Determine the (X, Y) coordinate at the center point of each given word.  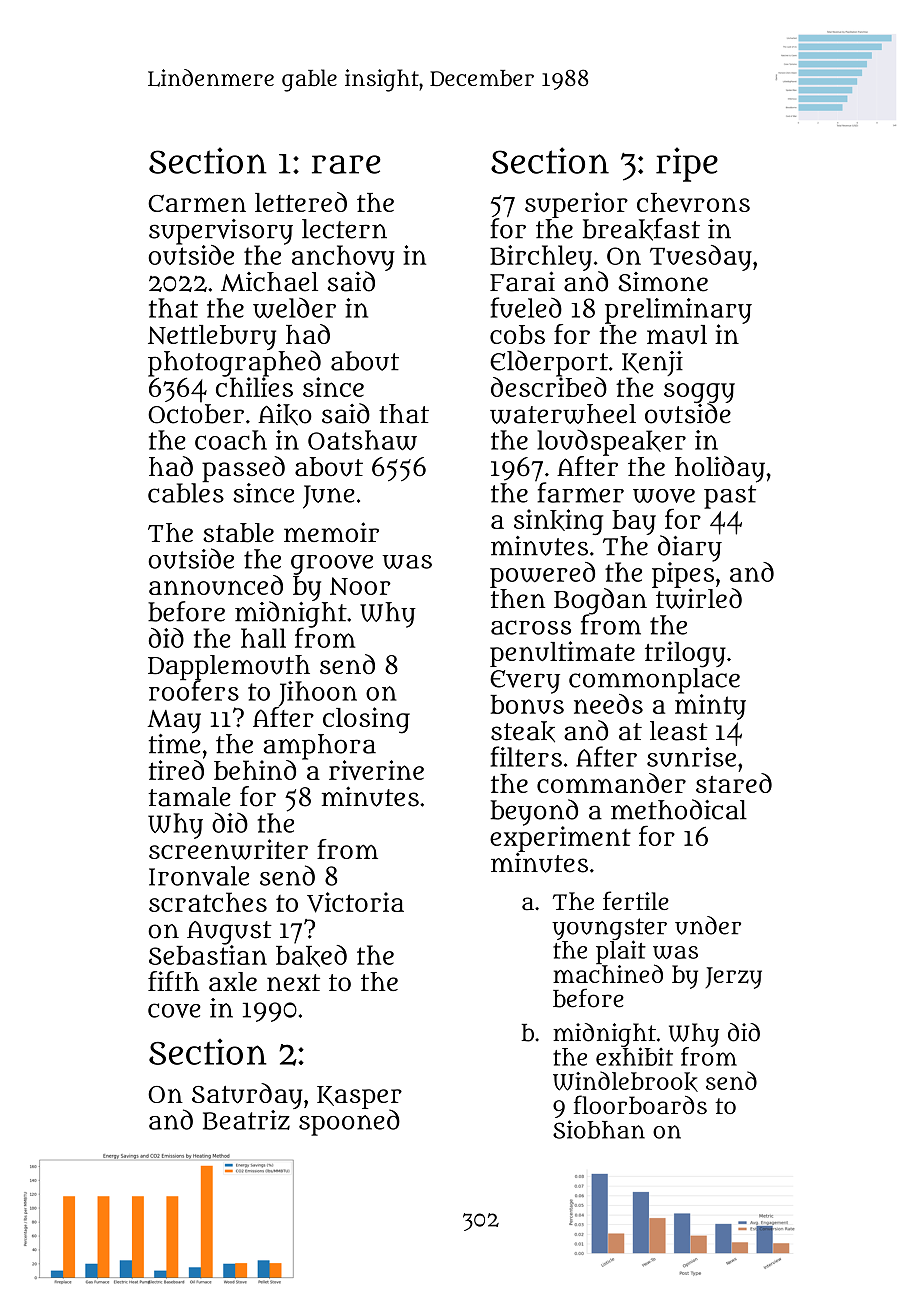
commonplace (654, 681)
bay (634, 522)
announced (216, 585)
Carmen (197, 203)
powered (542, 575)
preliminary (678, 311)
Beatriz (246, 1120)
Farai (522, 281)
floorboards (640, 1105)
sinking (558, 522)
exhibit (634, 1056)
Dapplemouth (229, 667)
